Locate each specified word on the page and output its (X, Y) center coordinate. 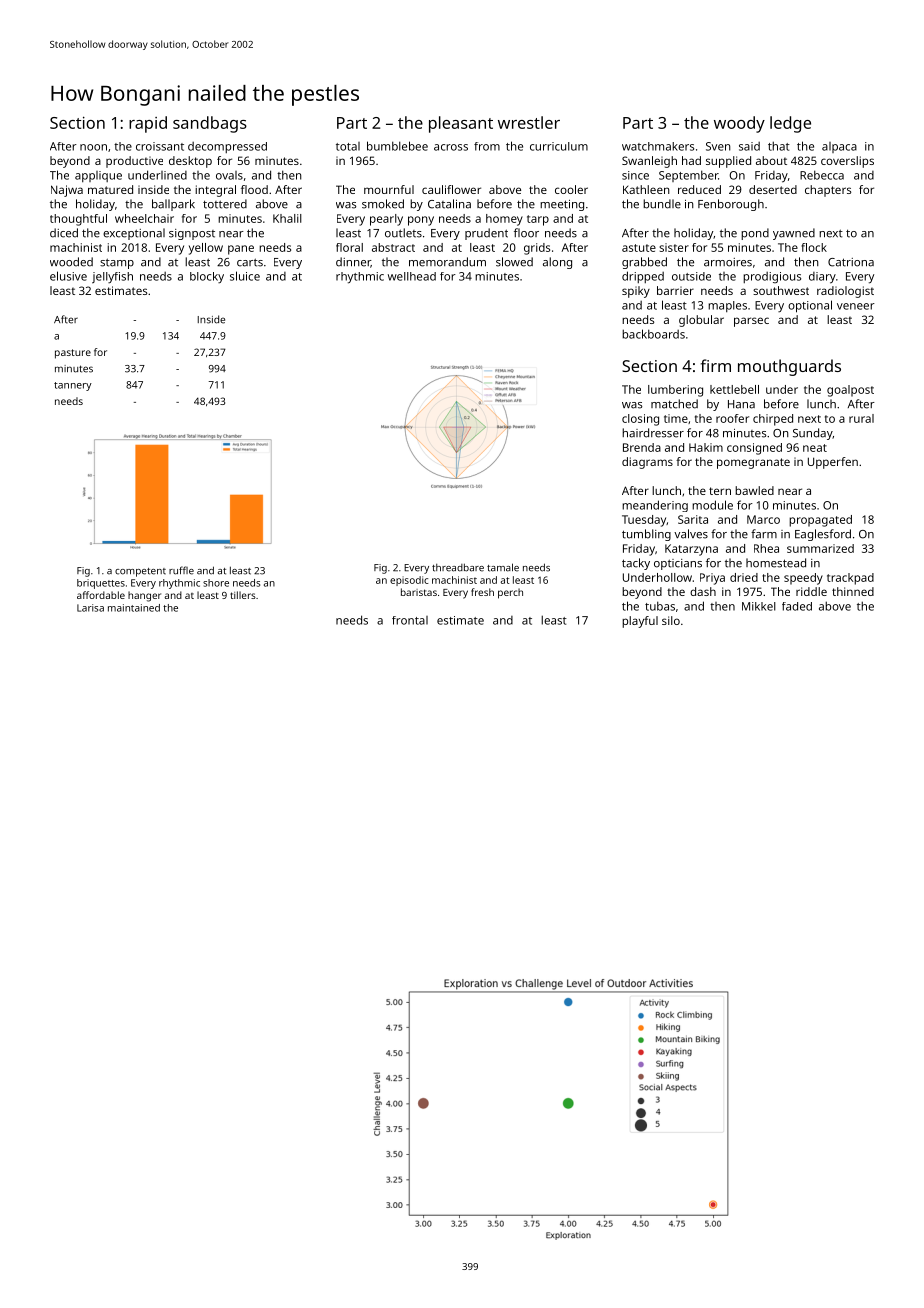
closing (640, 420)
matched (674, 404)
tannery (73, 386)
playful (640, 622)
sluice (245, 276)
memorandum (447, 262)
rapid (148, 124)
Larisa (90, 608)
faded (797, 606)
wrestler (529, 122)
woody (739, 124)
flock (814, 247)
